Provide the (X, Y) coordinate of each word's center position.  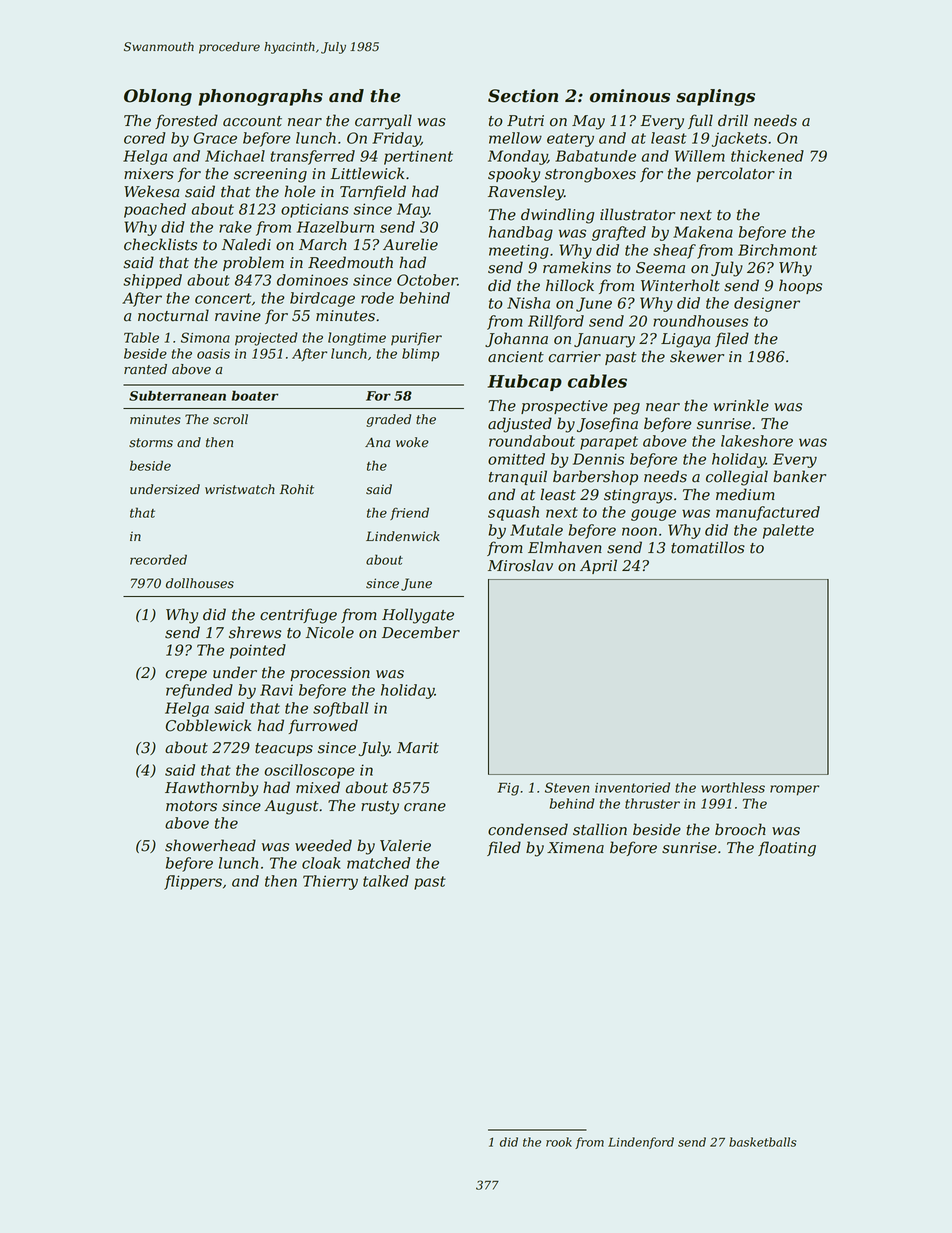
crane (425, 807)
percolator (735, 174)
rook (559, 1142)
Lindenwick (403, 536)
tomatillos (708, 547)
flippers (193, 882)
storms (151, 443)
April (598, 566)
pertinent (418, 157)
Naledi (246, 244)
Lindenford (641, 1143)
